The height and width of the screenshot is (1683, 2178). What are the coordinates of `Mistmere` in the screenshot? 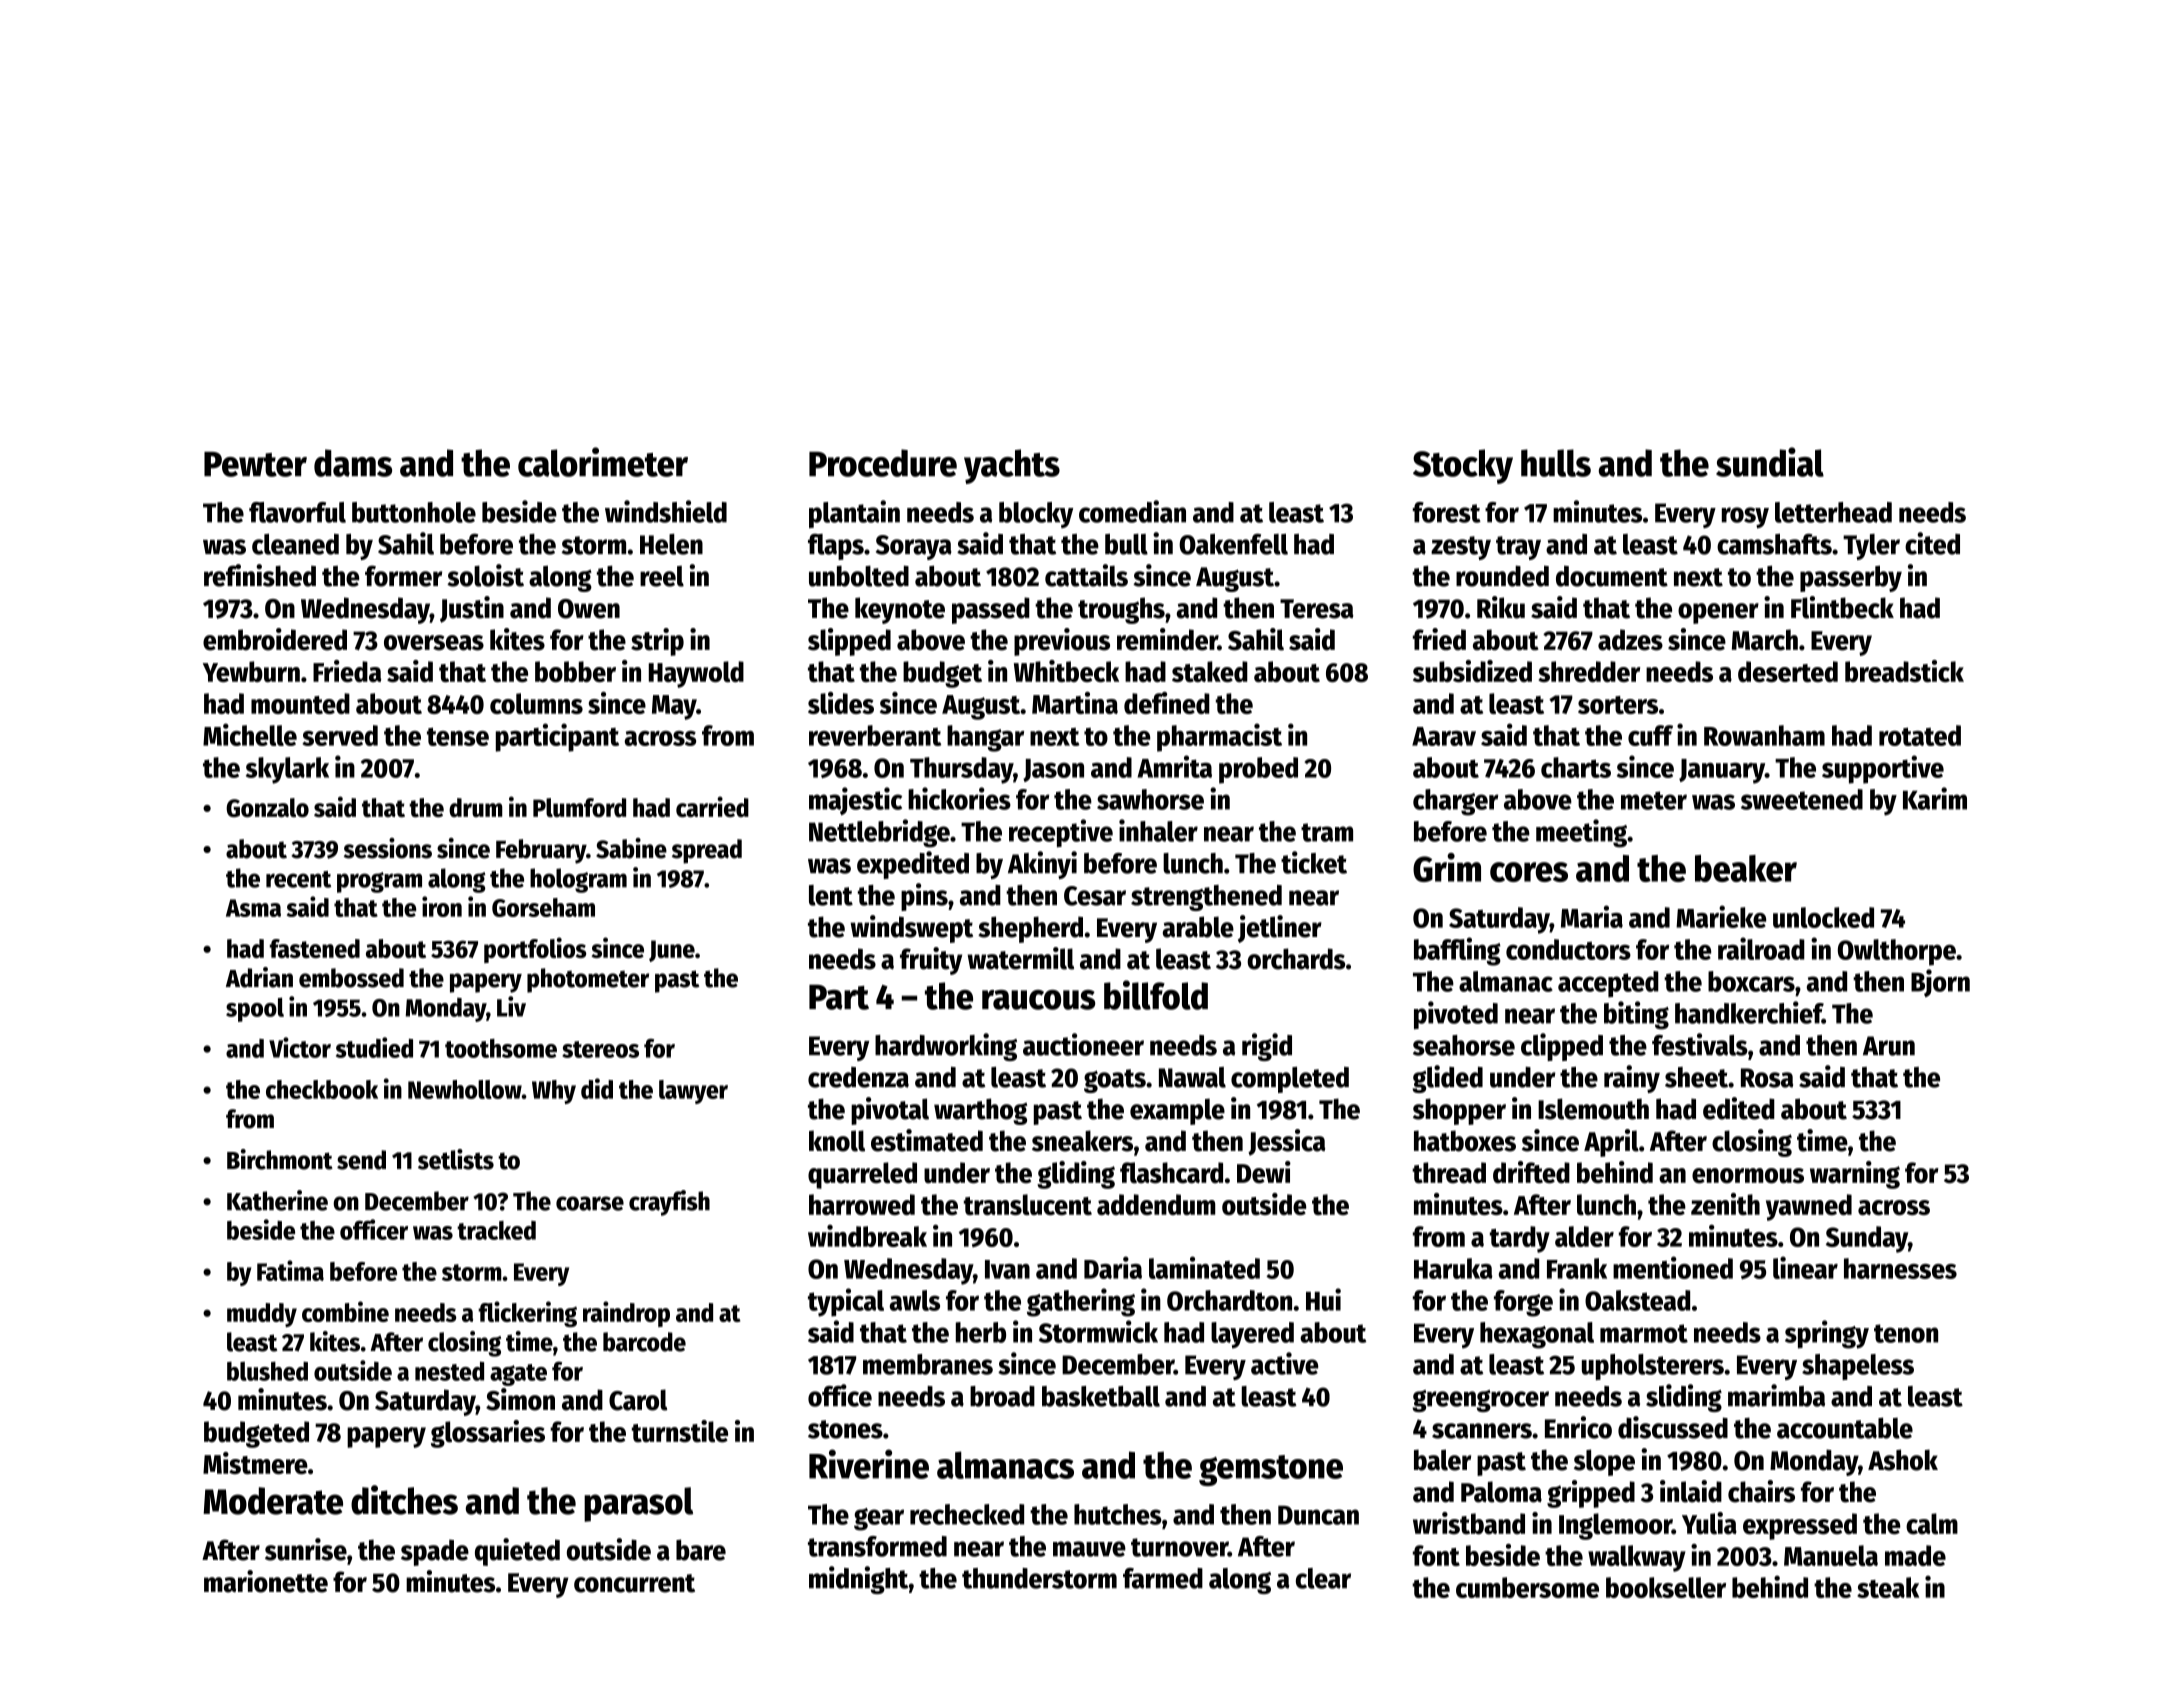 It's located at (255, 1463).
